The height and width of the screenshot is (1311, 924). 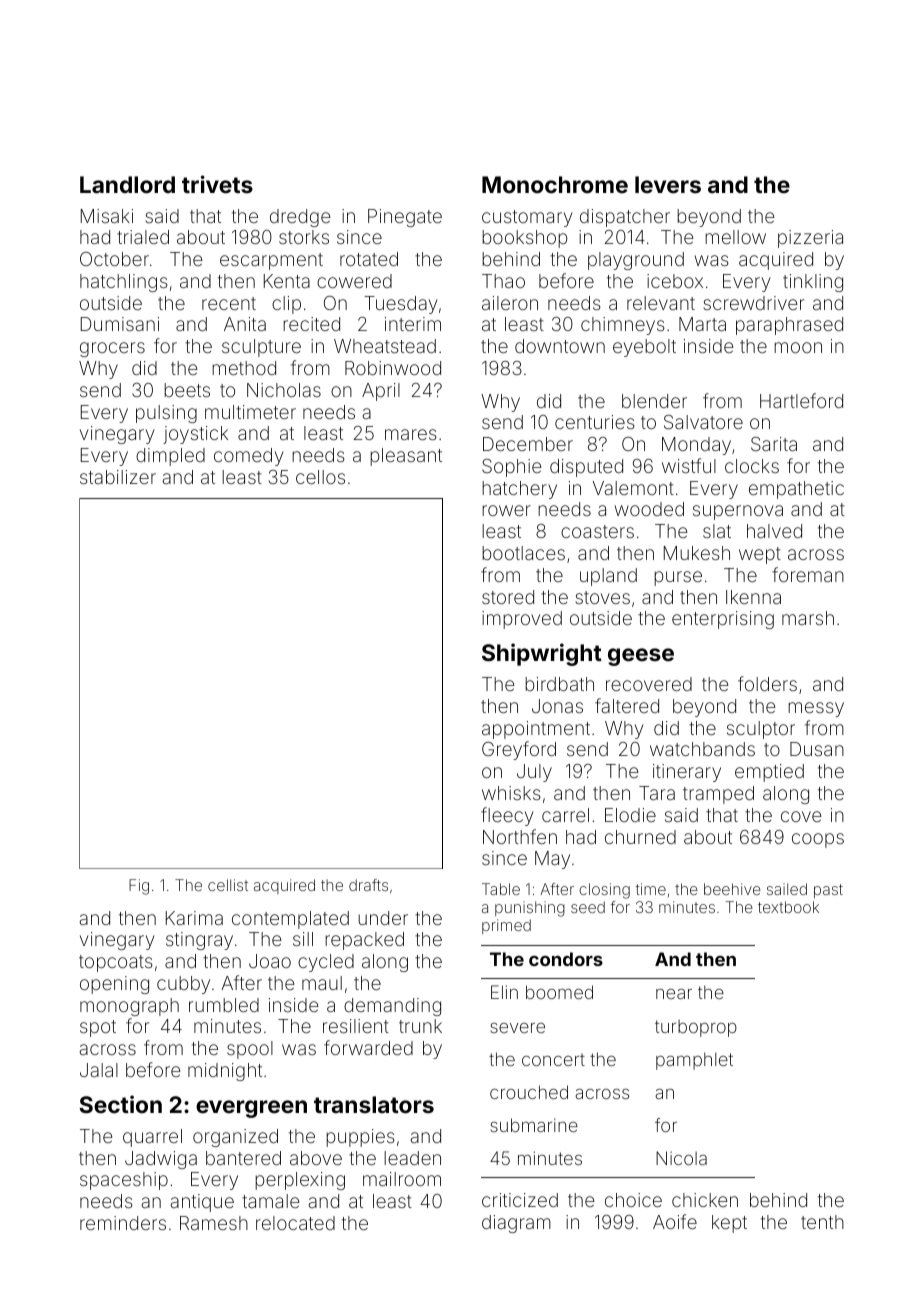 What do you see at coordinates (300, 218) in the screenshot?
I see `dredge` at bounding box center [300, 218].
